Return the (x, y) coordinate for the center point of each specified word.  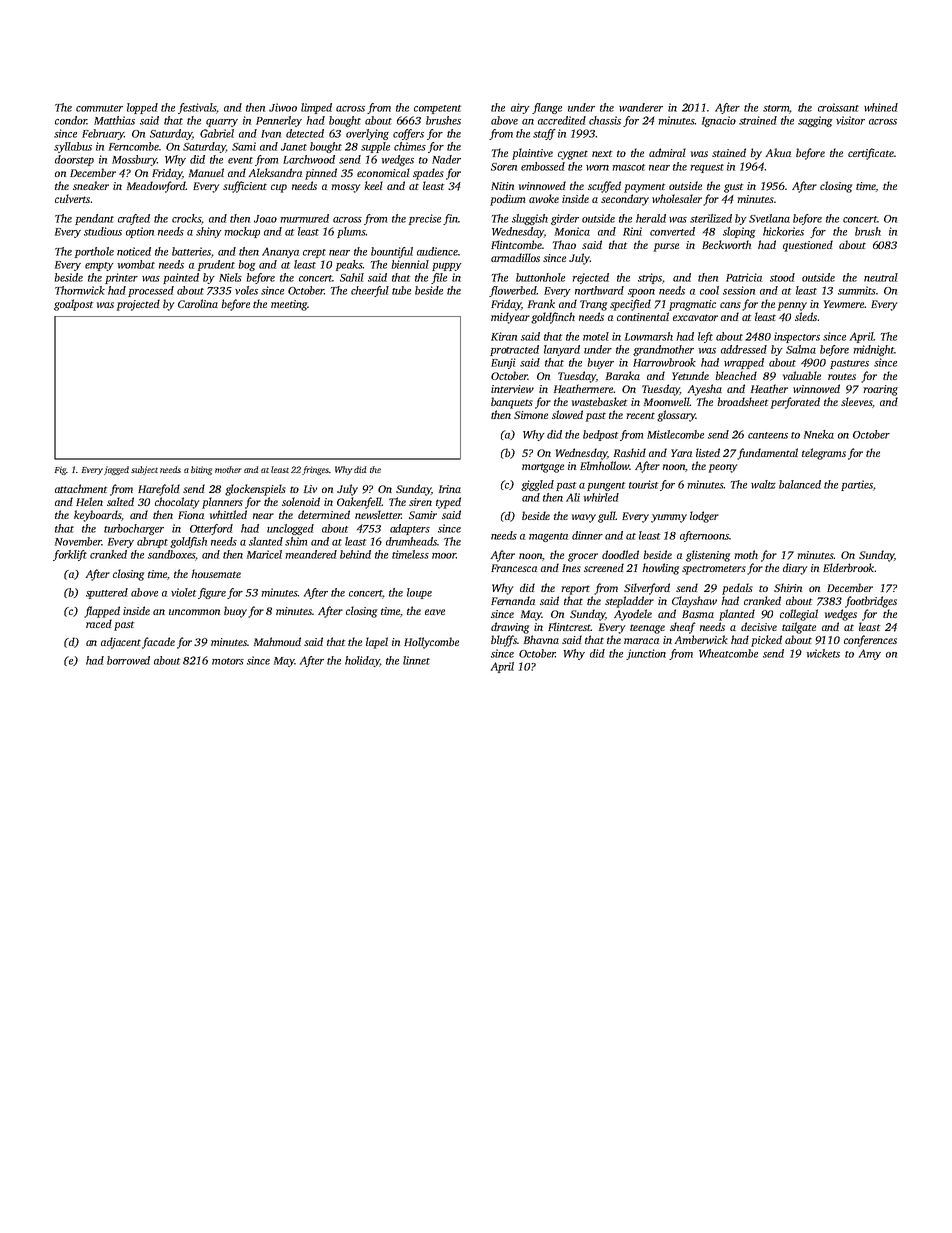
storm (776, 108)
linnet (416, 660)
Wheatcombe (728, 653)
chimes (410, 146)
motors (228, 661)
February (103, 134)
